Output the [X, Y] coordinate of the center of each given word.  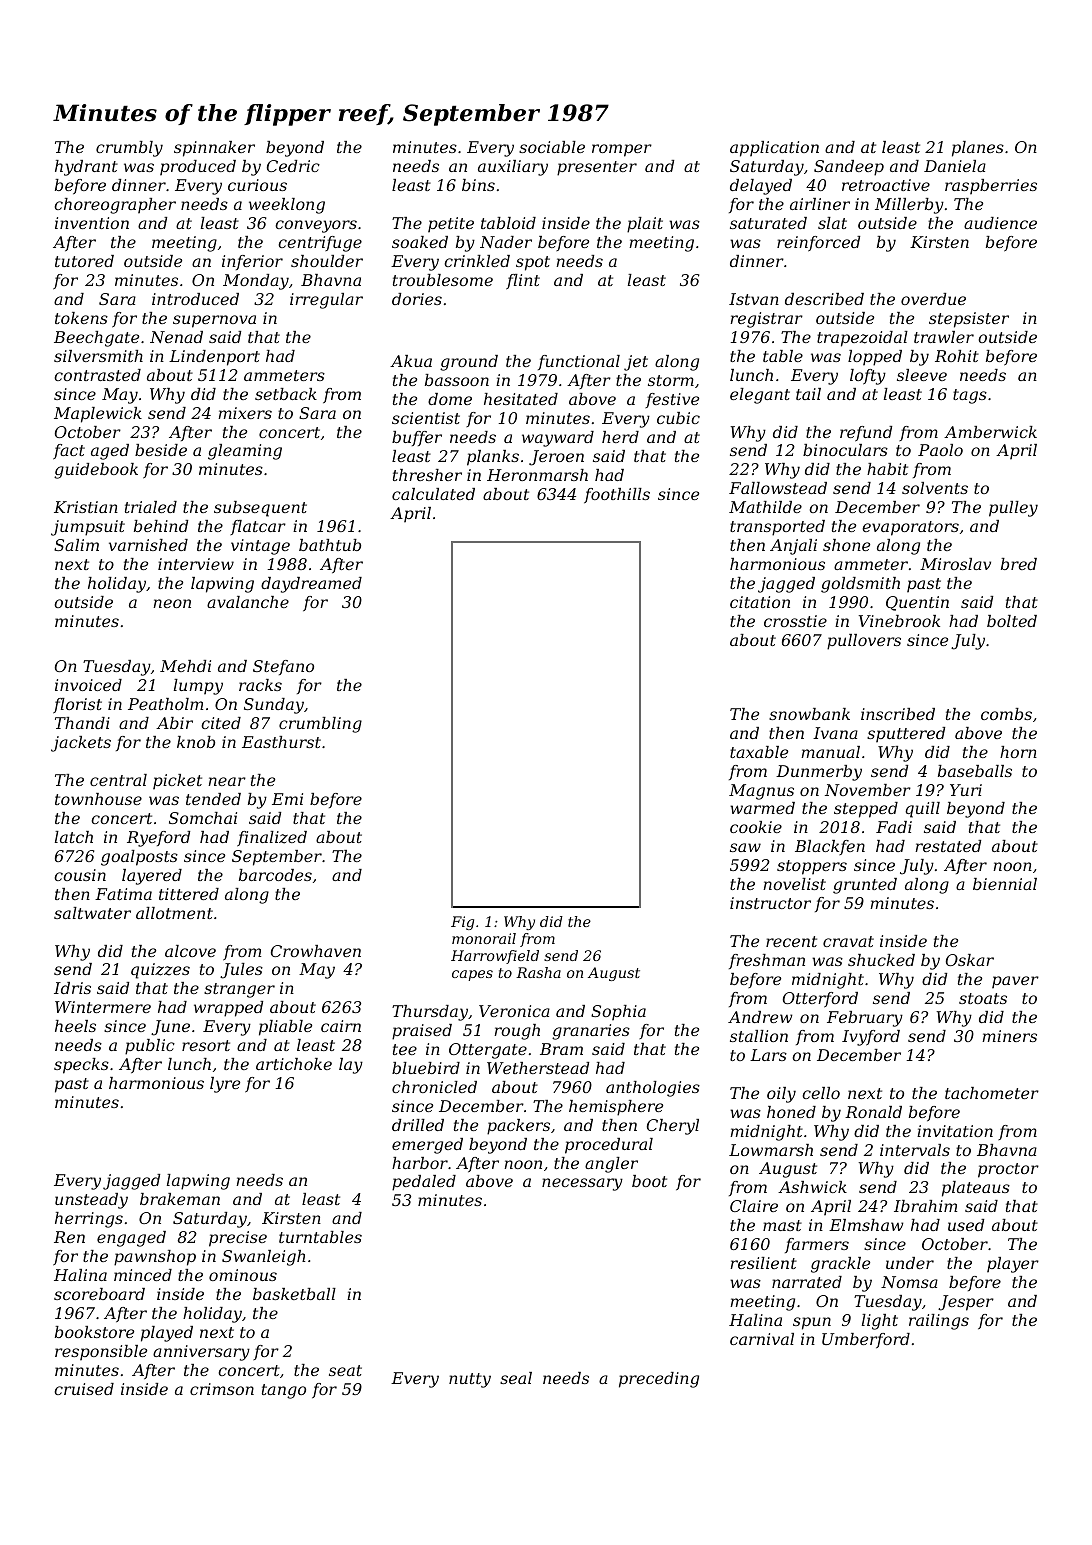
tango [284, 1391]
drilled [418, 1125]
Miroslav [955, 564]
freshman [767, 961]
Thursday [430, 1013]
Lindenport [214, 358]
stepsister [969, 320]
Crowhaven [316, 951]
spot [533, 263]
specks [81, 1066]
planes [978, 149]
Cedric [293, 166]
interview [196, 564]
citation [760, 602]
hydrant [86, 168]
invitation [955, 1131]
